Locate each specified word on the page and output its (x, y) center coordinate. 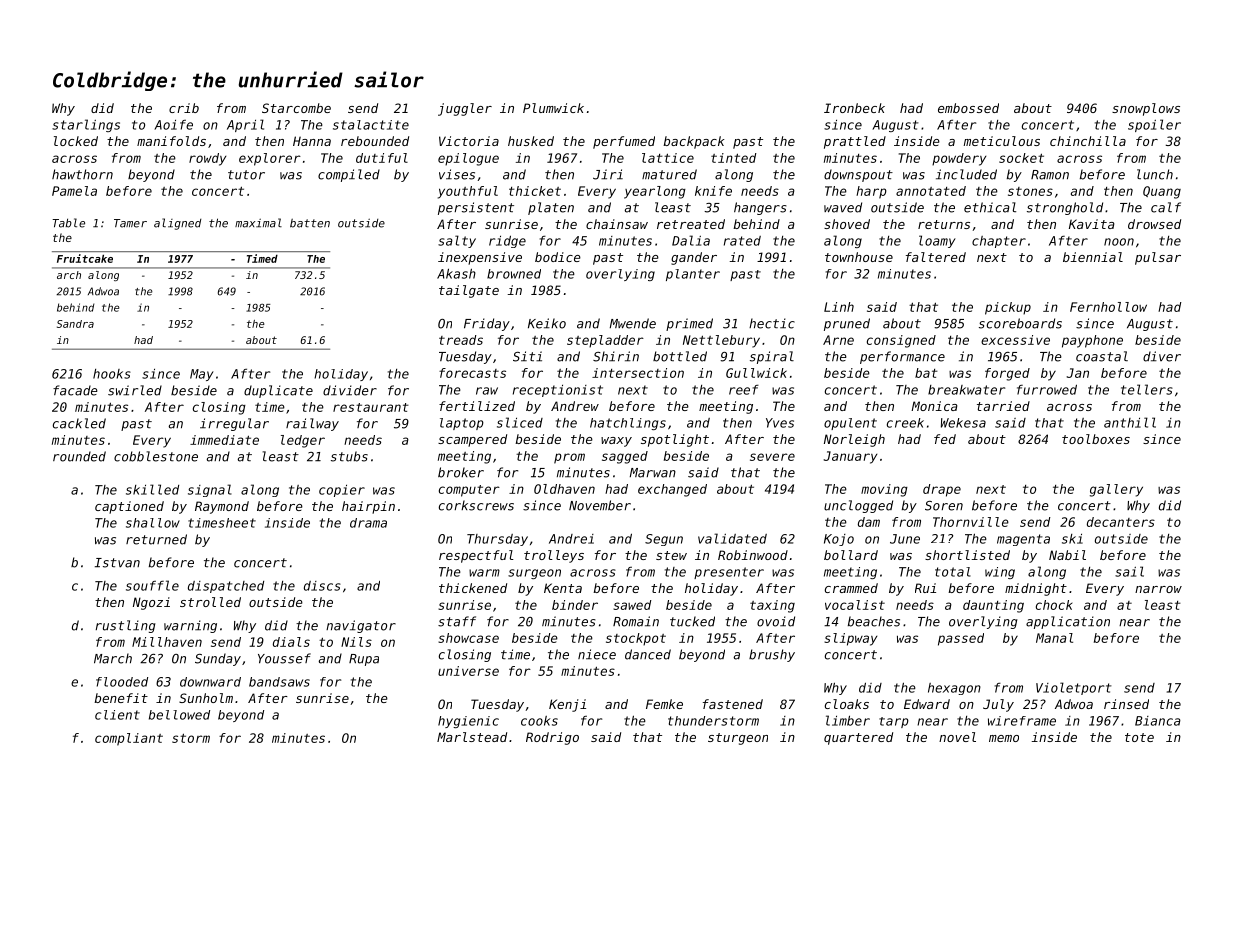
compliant (129, 739)
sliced (520, 422)
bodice (558, 257)
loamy (937, 241)
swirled (135, 390)
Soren (944, 506)
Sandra (75, 324)
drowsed (1154, 224)
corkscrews (476, 505)
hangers (760, 208)
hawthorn (82, 174)
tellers (1147, 389)
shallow (153, 523)
